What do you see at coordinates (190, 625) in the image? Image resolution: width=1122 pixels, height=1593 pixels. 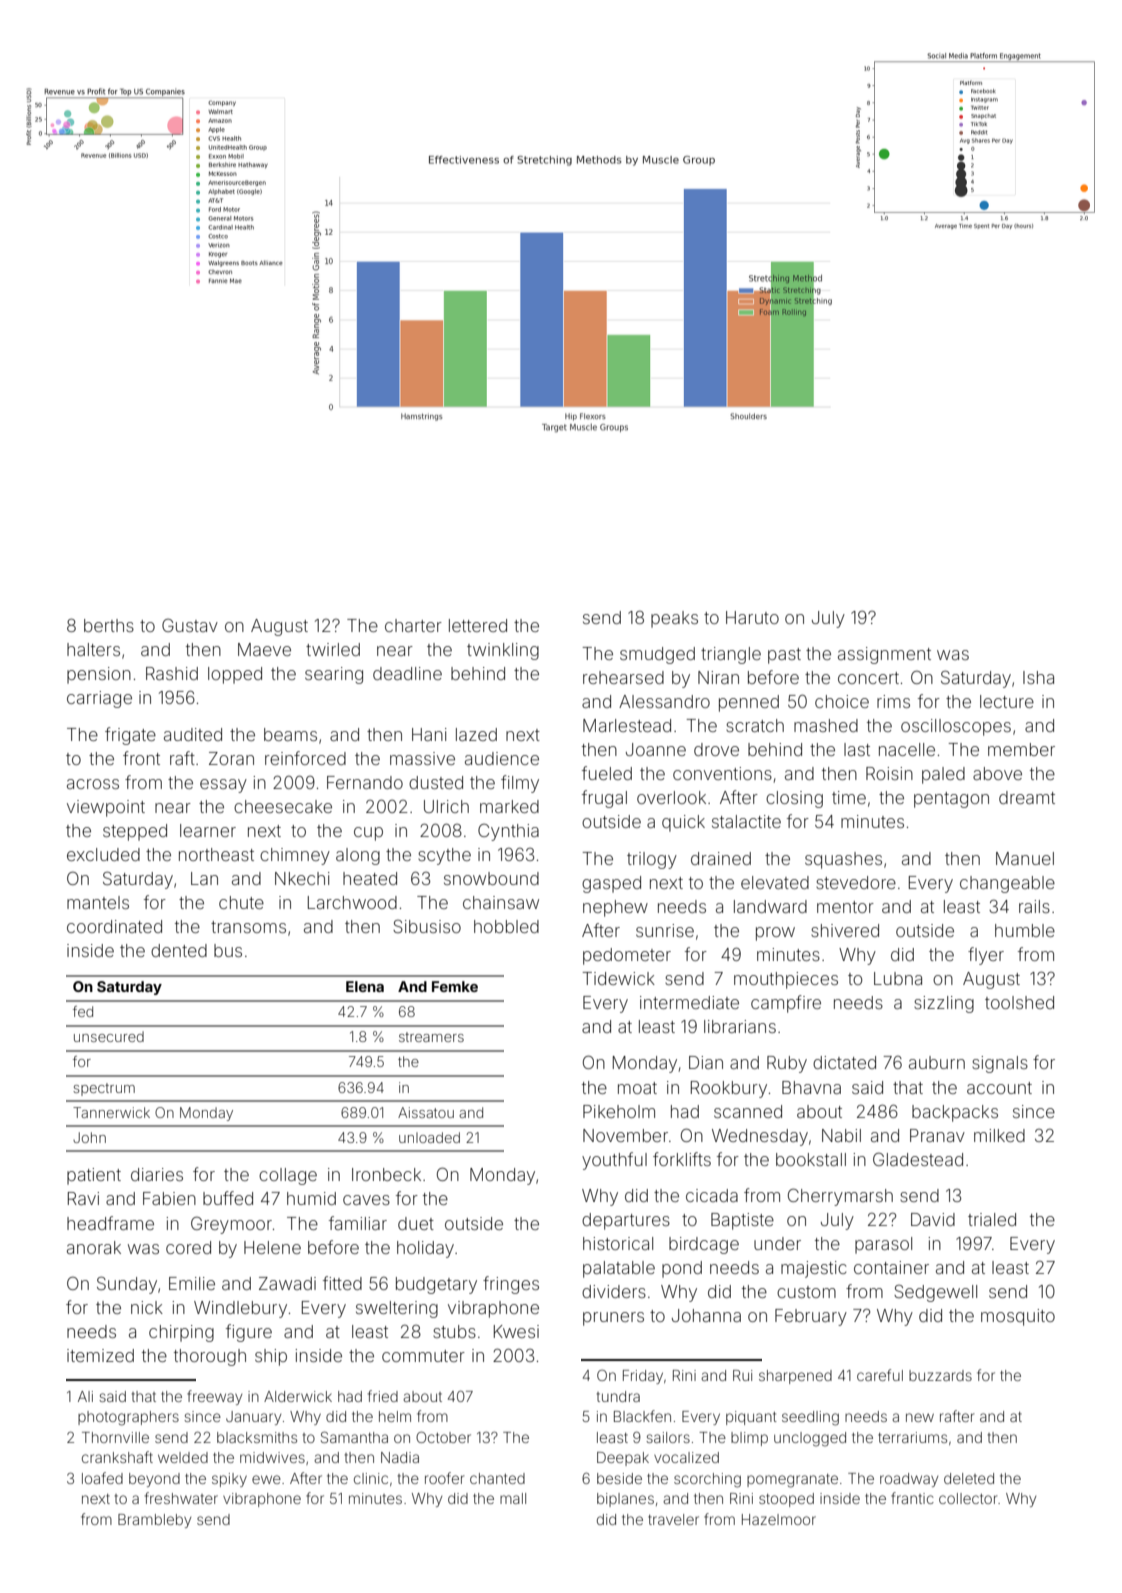 I see `Gustav` at bounding box center [190, 625].
